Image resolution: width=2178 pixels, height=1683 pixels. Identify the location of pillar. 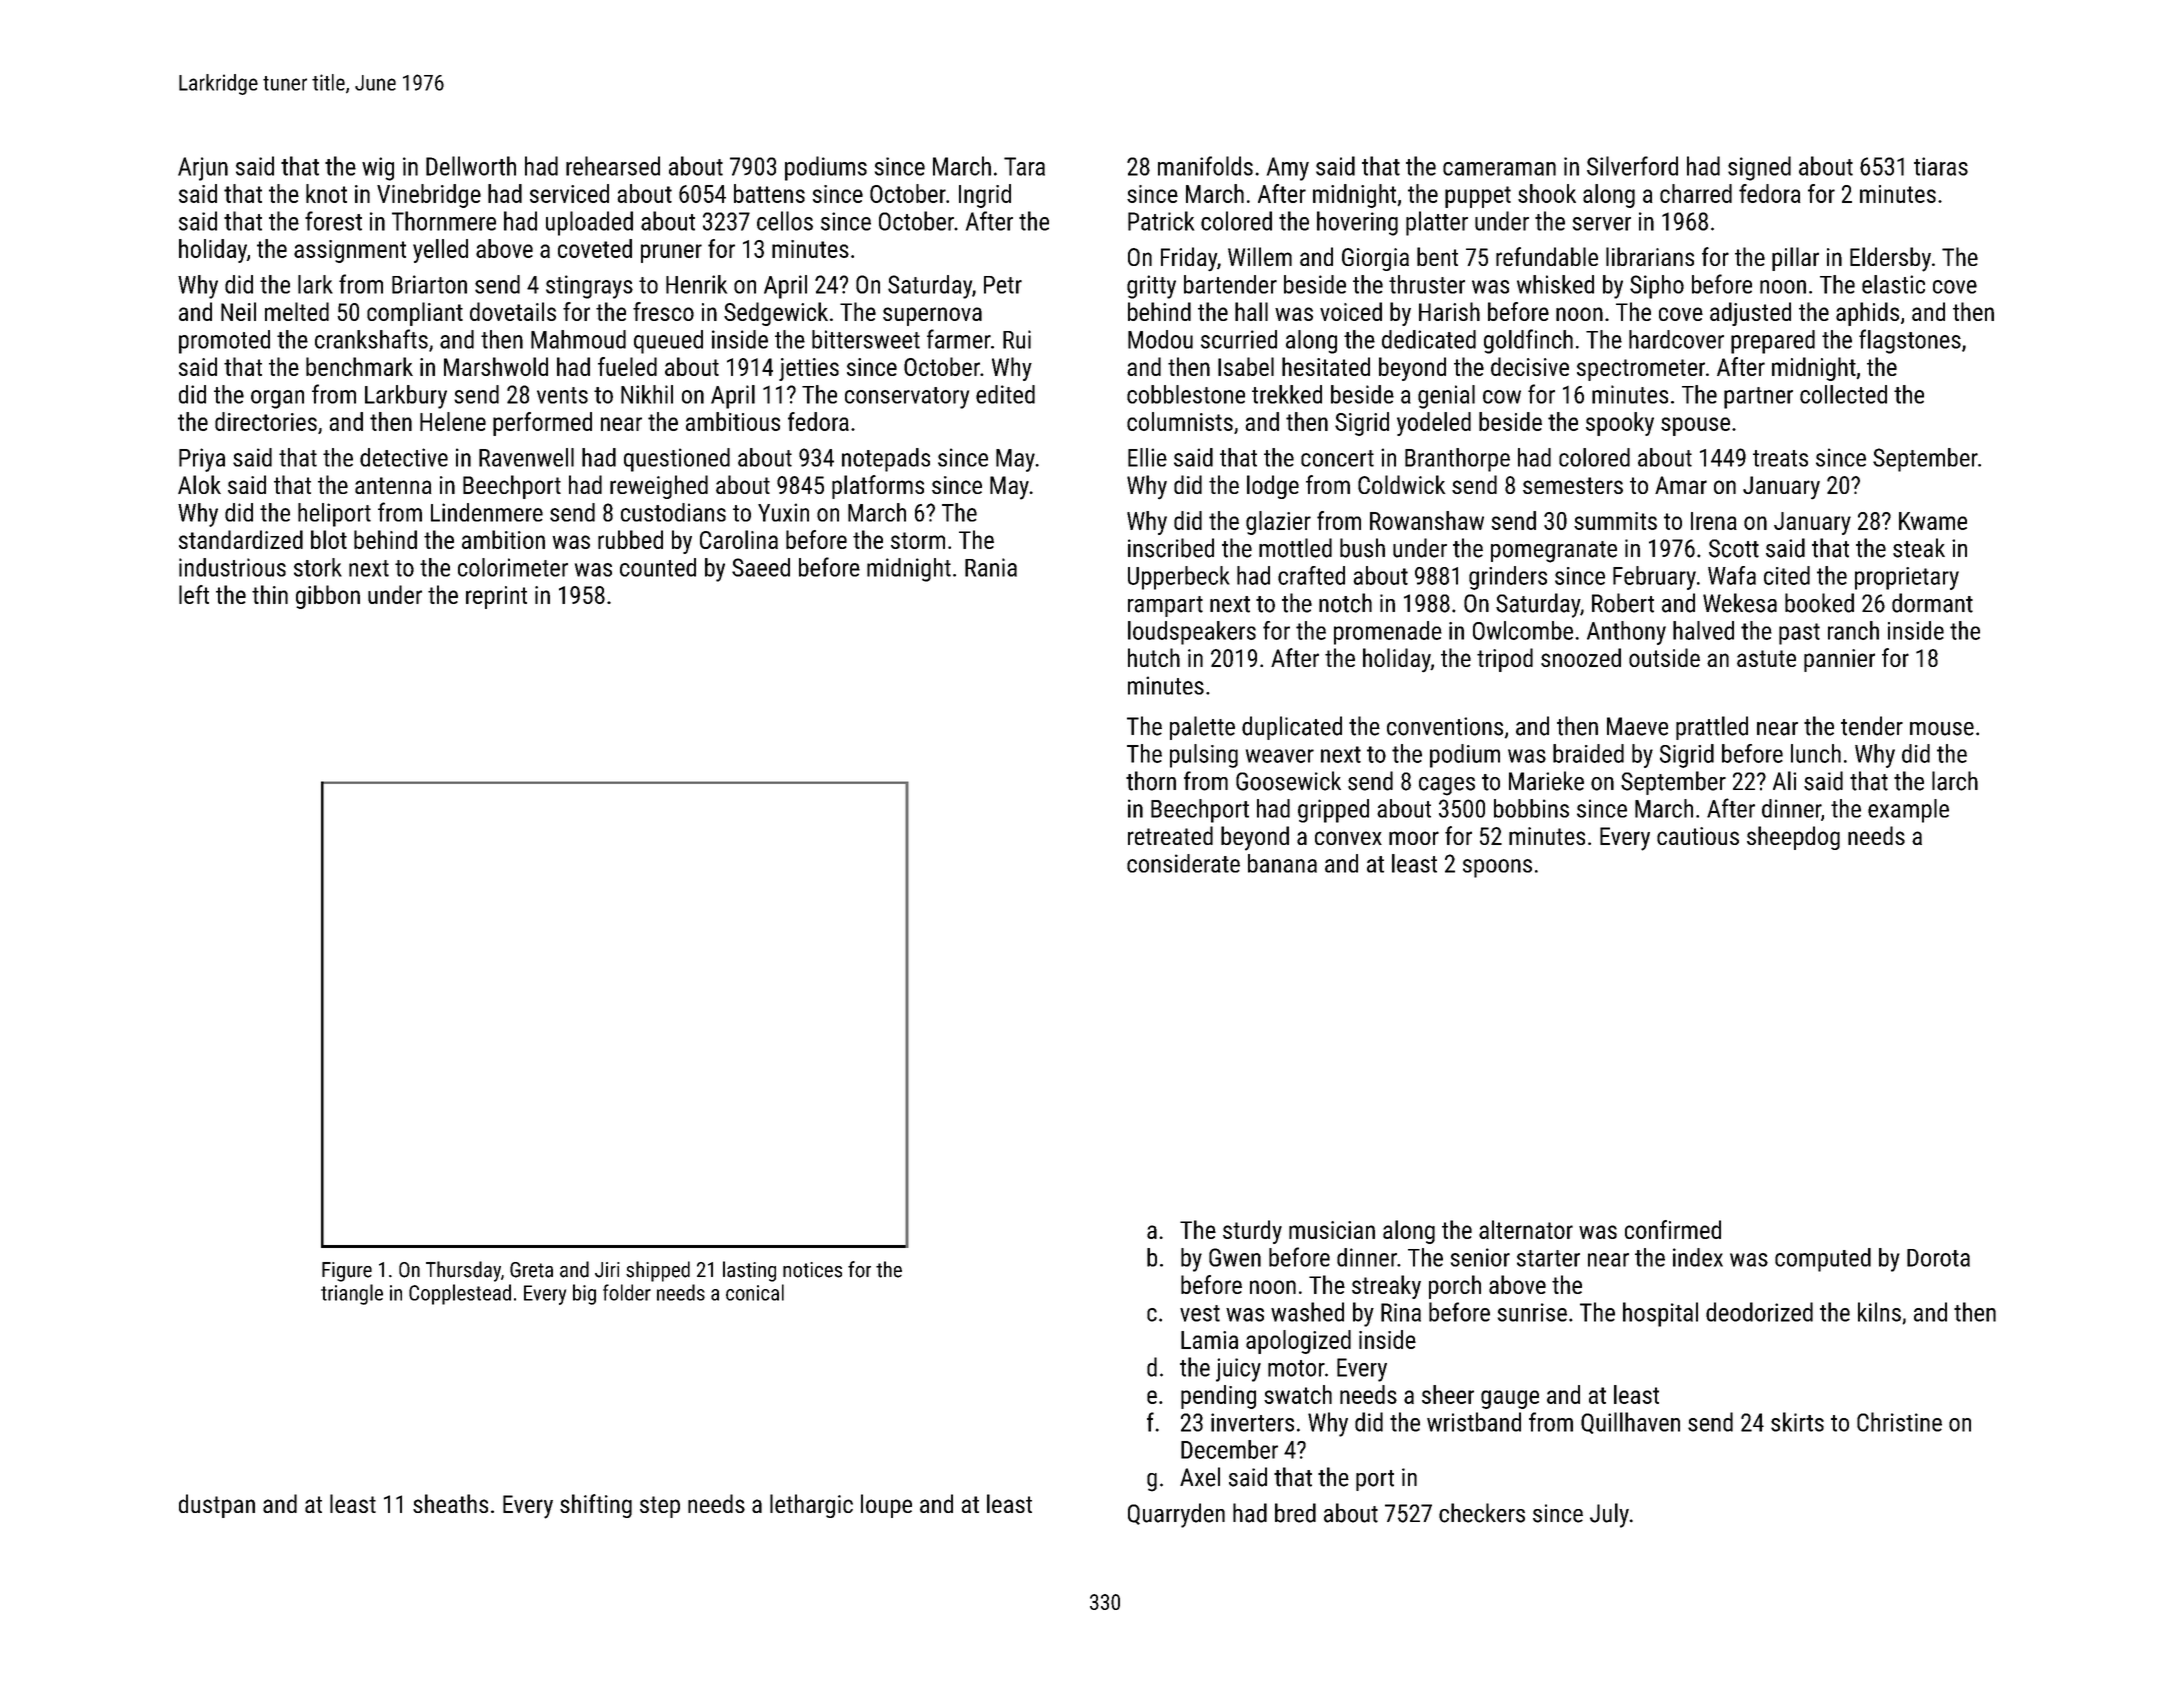
(1795, 259).
